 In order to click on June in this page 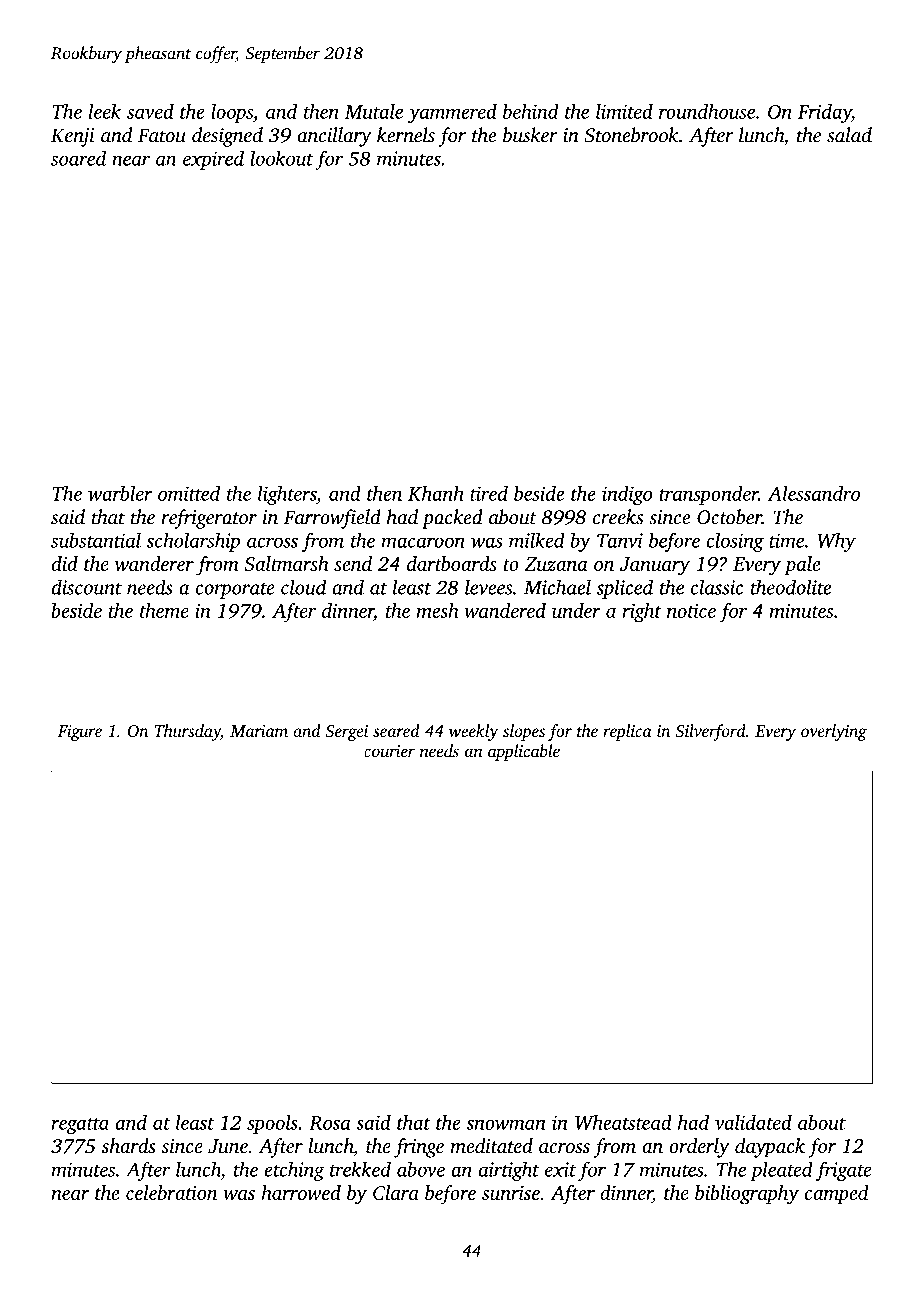, I will do `click(228, 1146)`.
